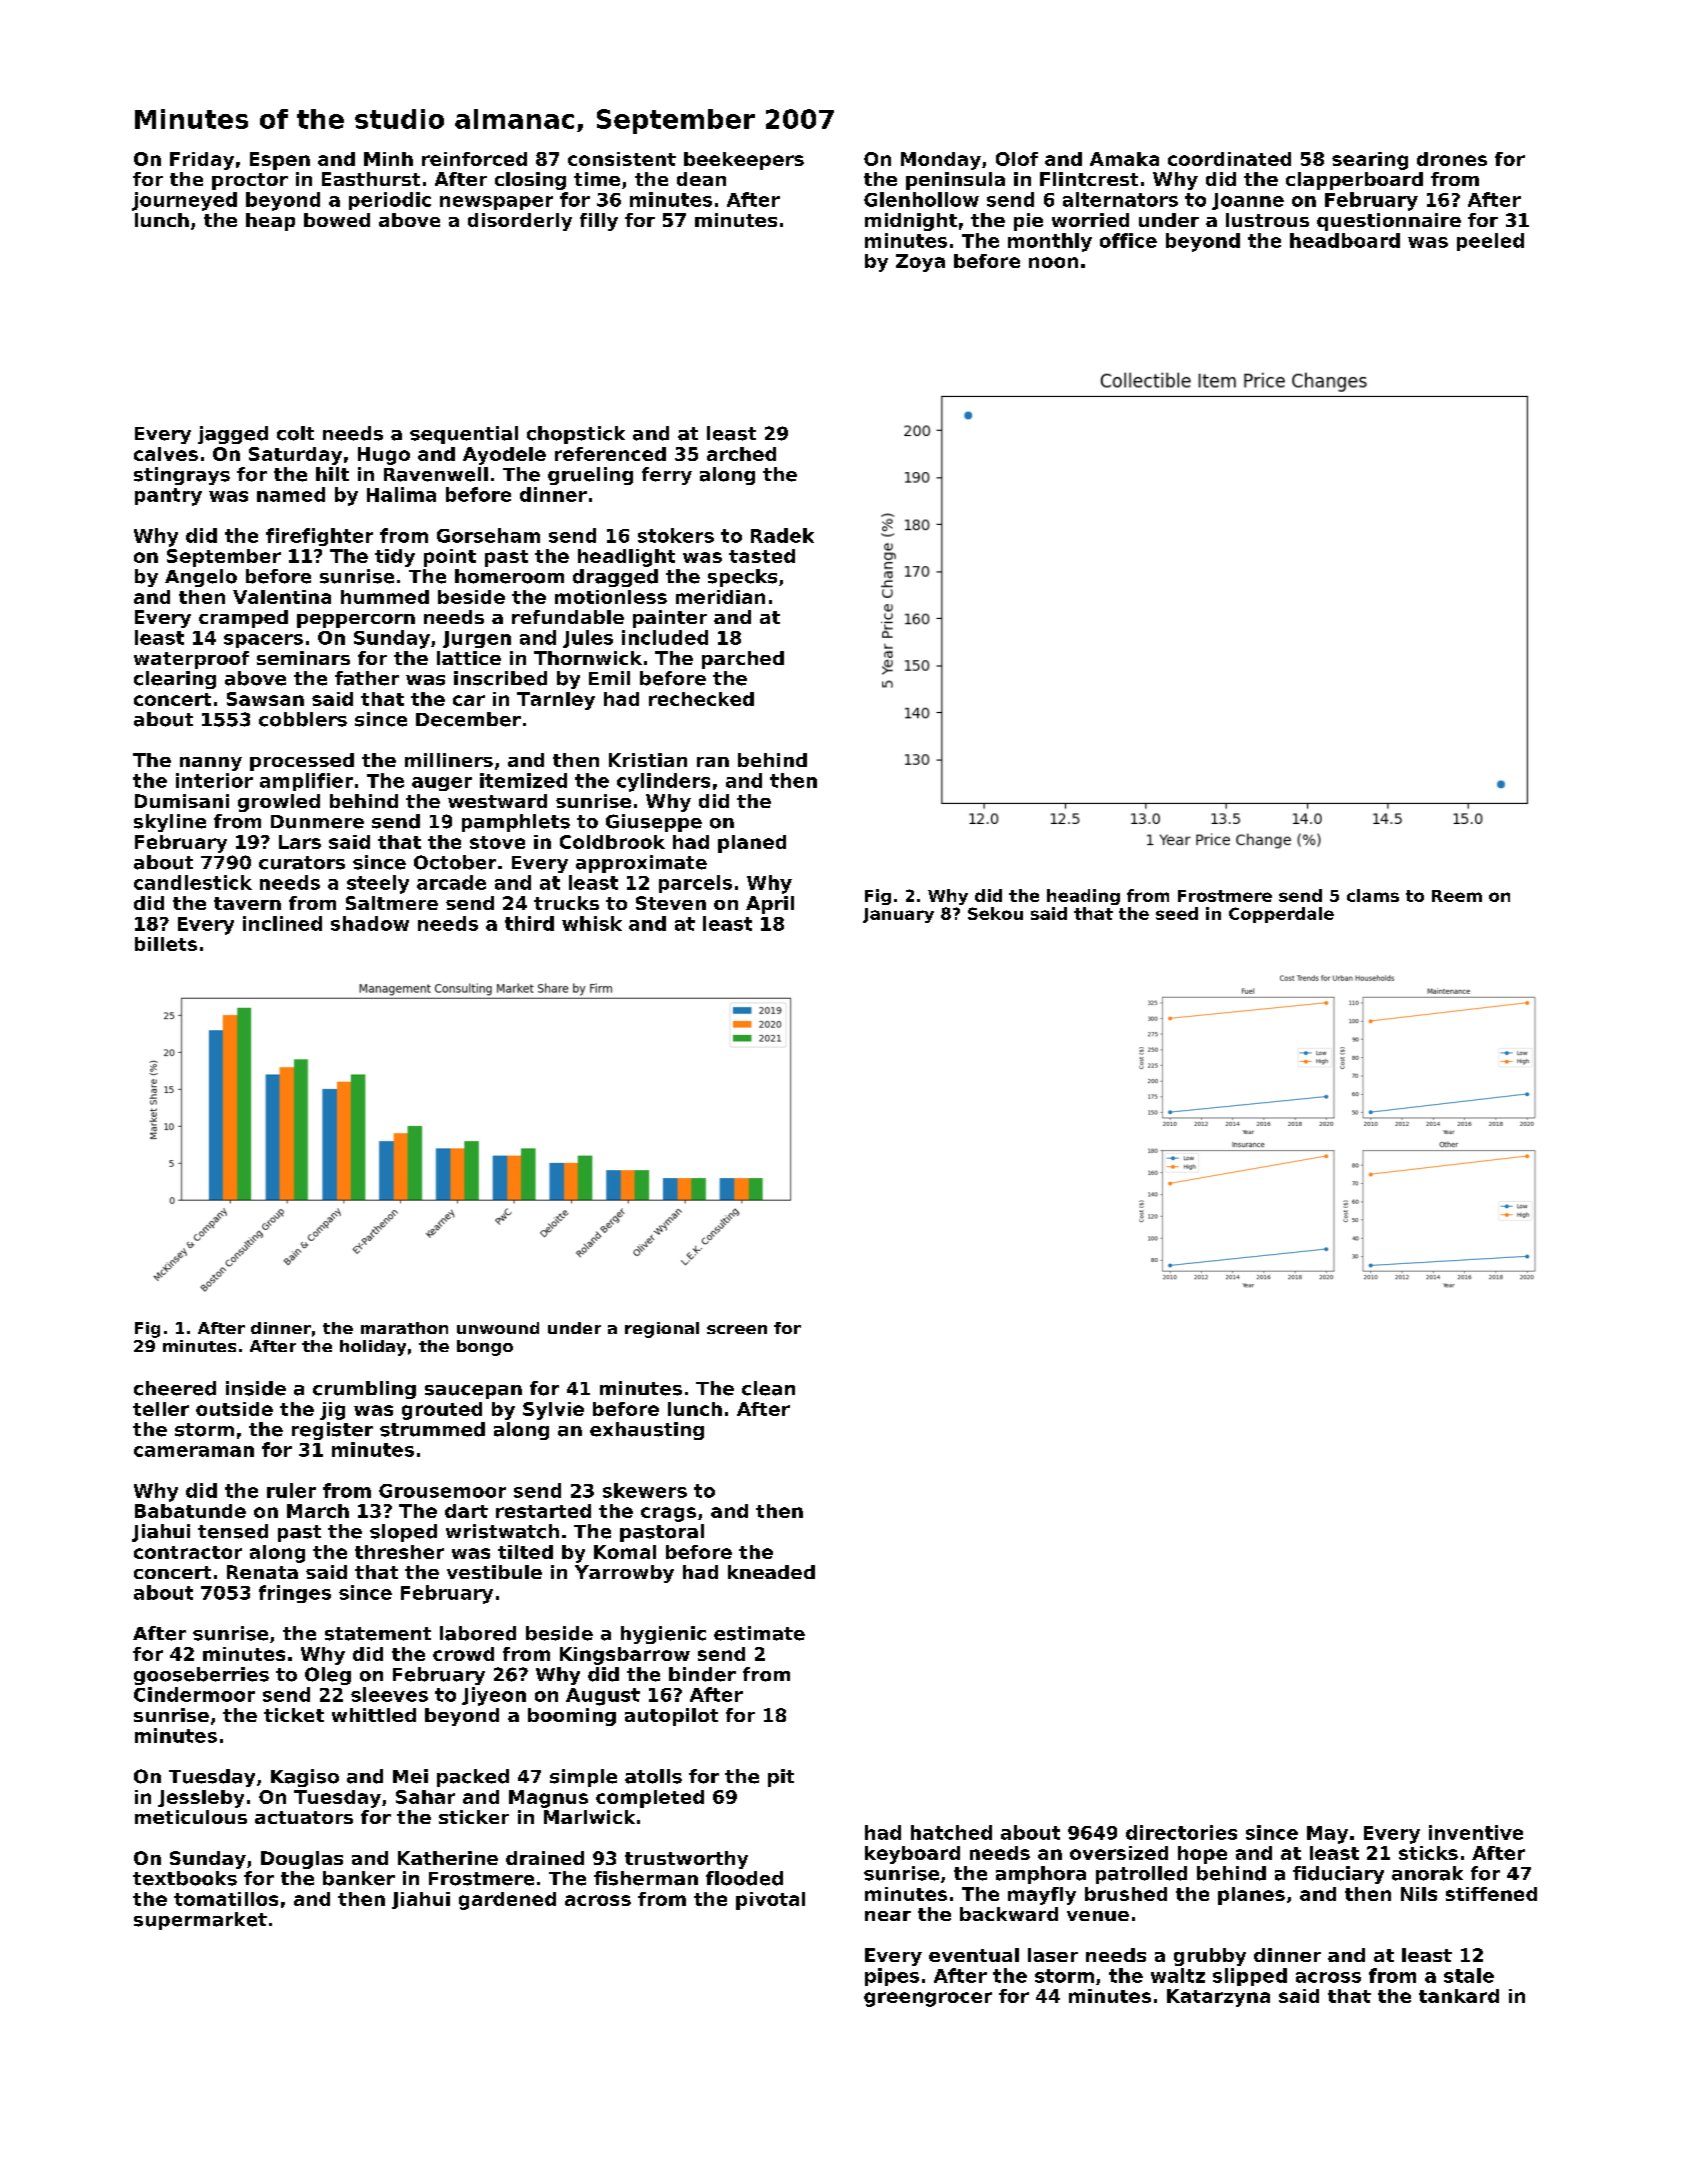  I want to click on tomatillos, so click(226, 1899).
